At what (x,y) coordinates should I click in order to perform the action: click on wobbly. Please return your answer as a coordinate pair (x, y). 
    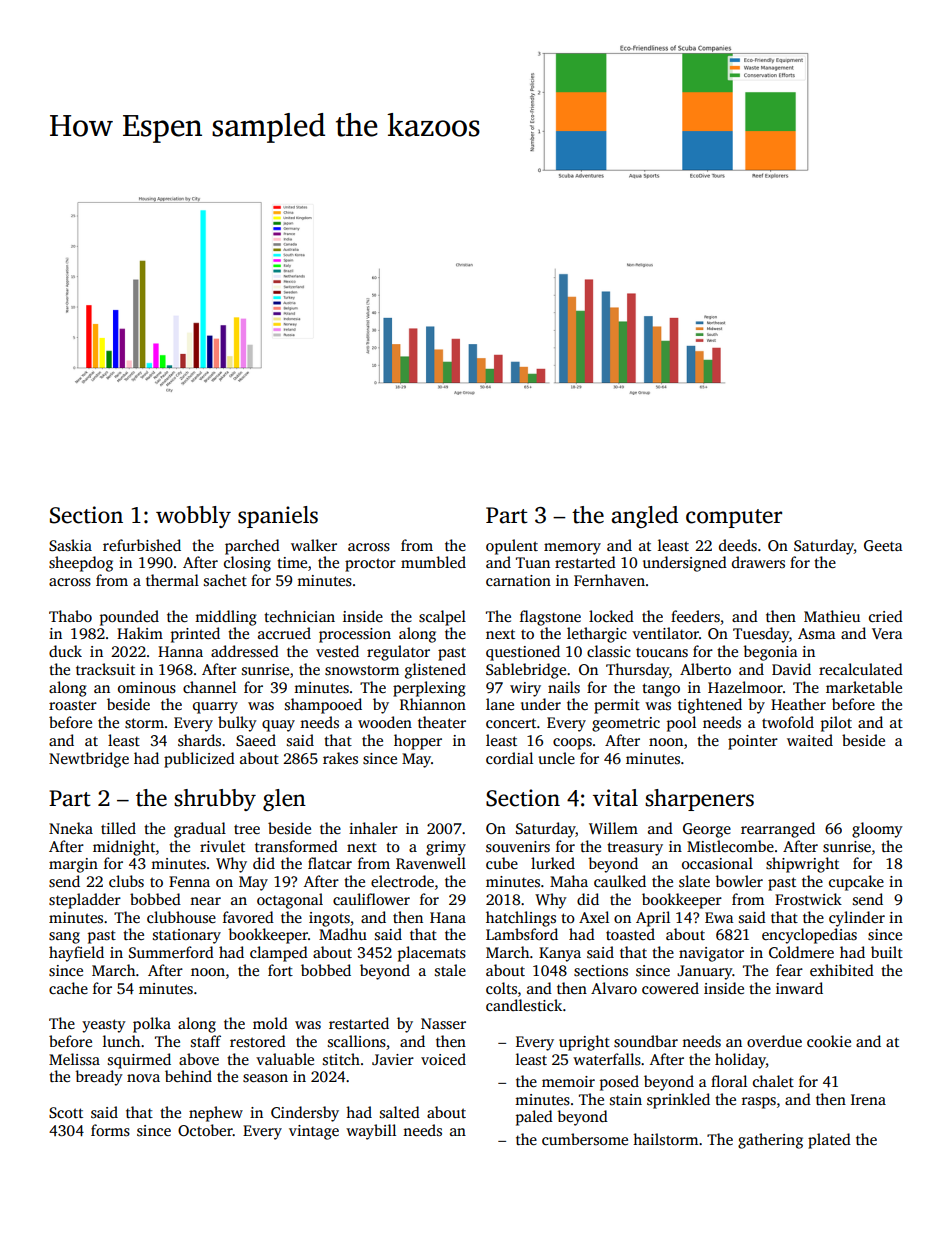
    Looking at the image, I should click on (193, 517).
